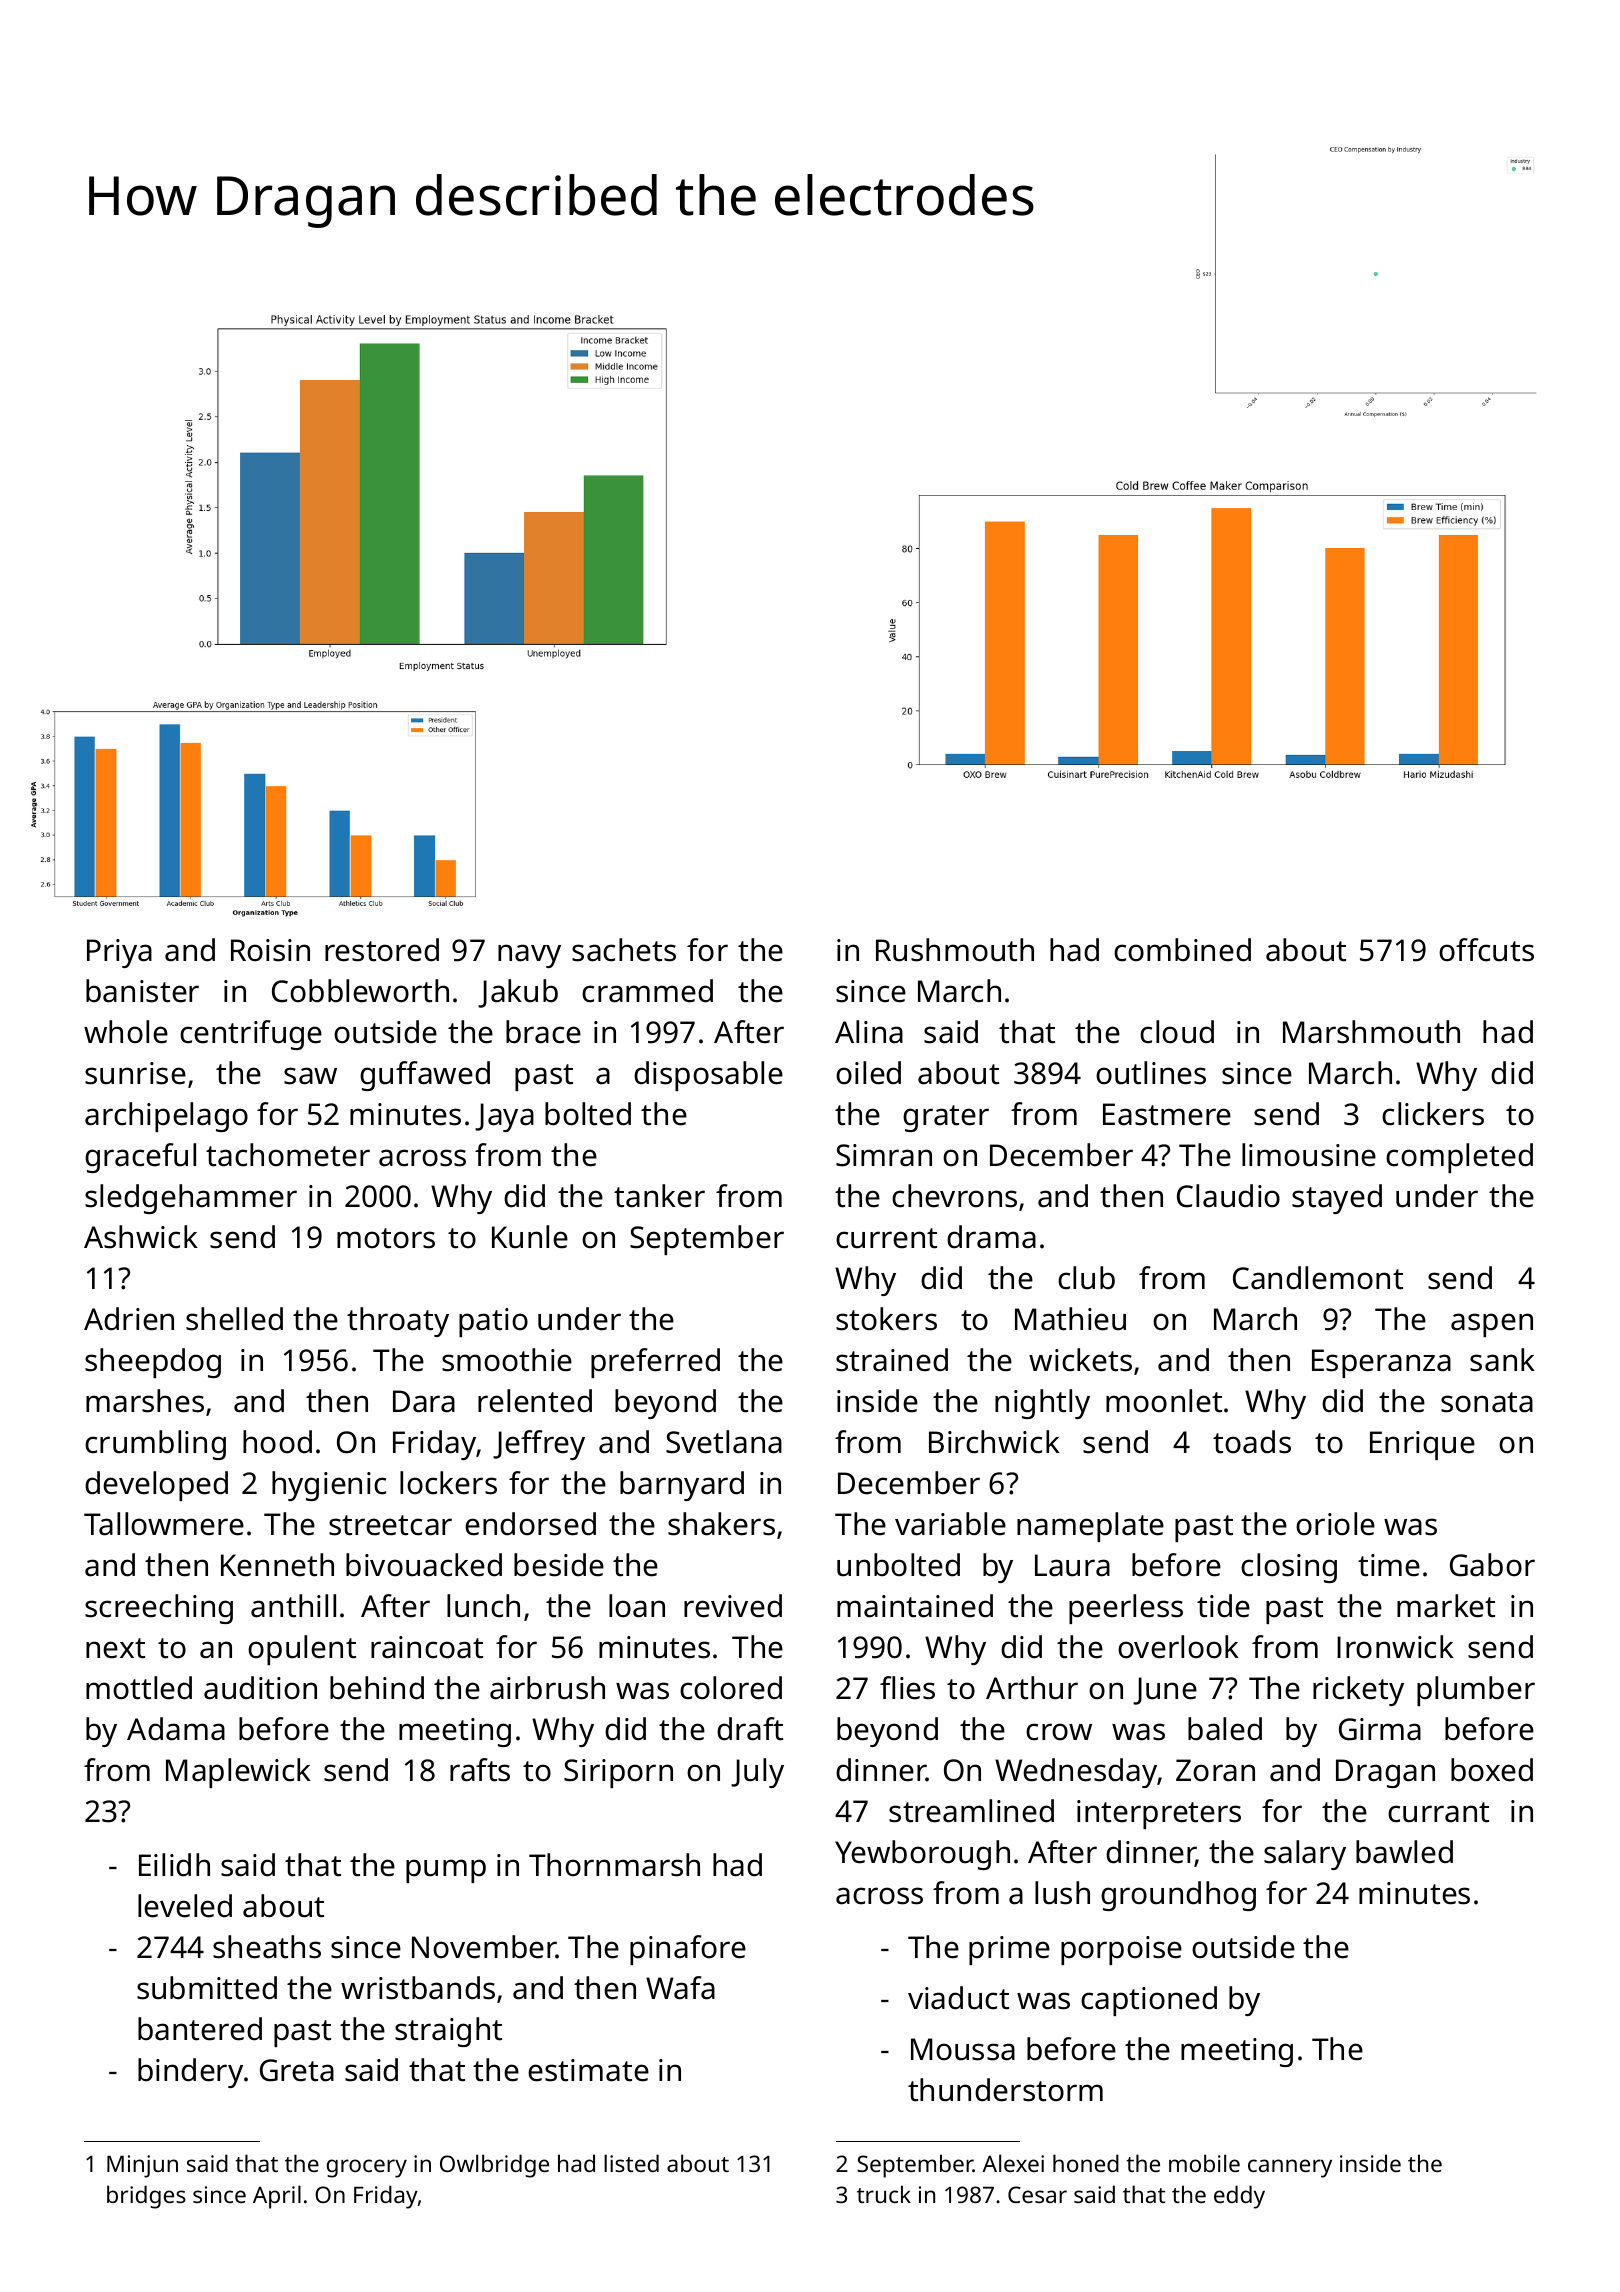  I want to click on tanker, so click(659, 1196).
